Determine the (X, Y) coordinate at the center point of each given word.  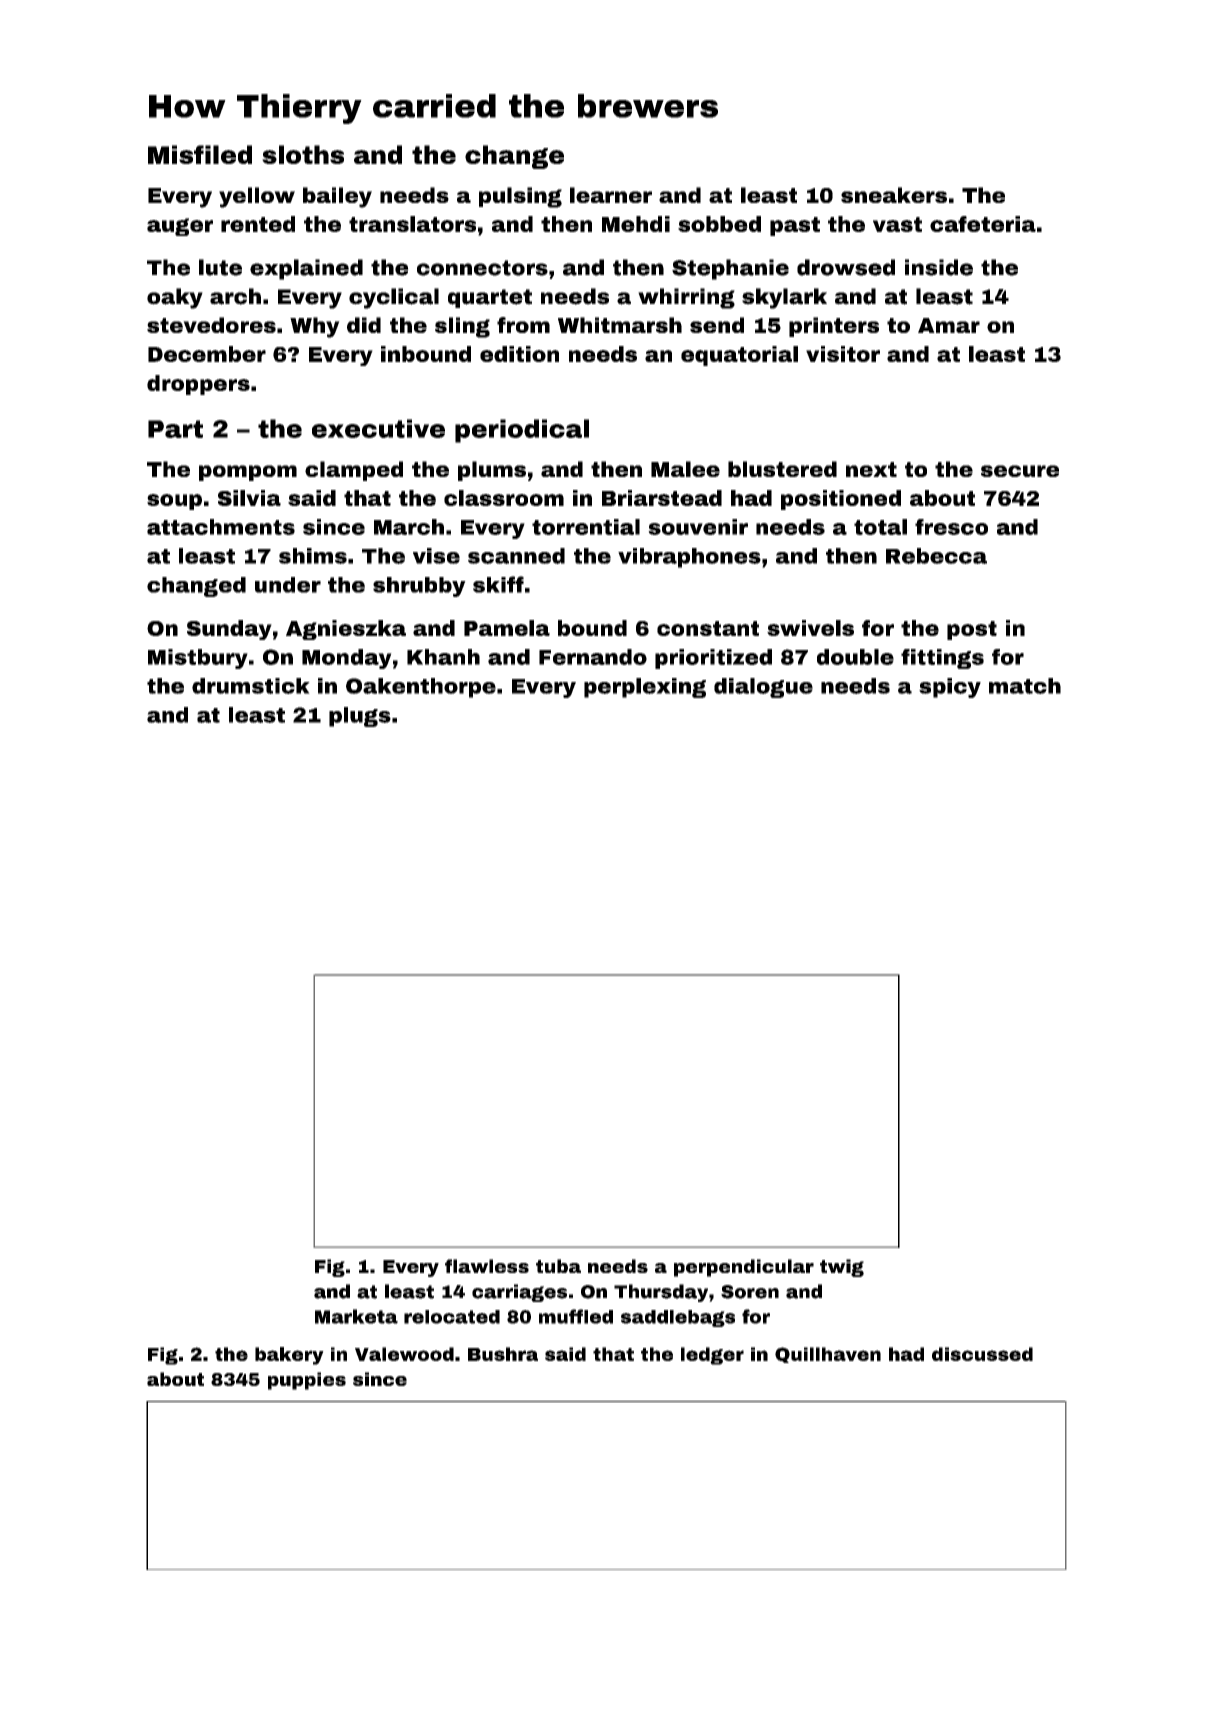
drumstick (251, 686)
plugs (360, 717)
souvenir (698, 527)
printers (834, 327)
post (972, 630)
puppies (307, 1381)
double (855, 657)
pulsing (520, 197)
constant (708, 628)
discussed (982, 1354)
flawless (487, 1266)
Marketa (356, 1316)
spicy (950, 688)
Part (175, 429)
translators (412, 224)
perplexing (645, 688)
